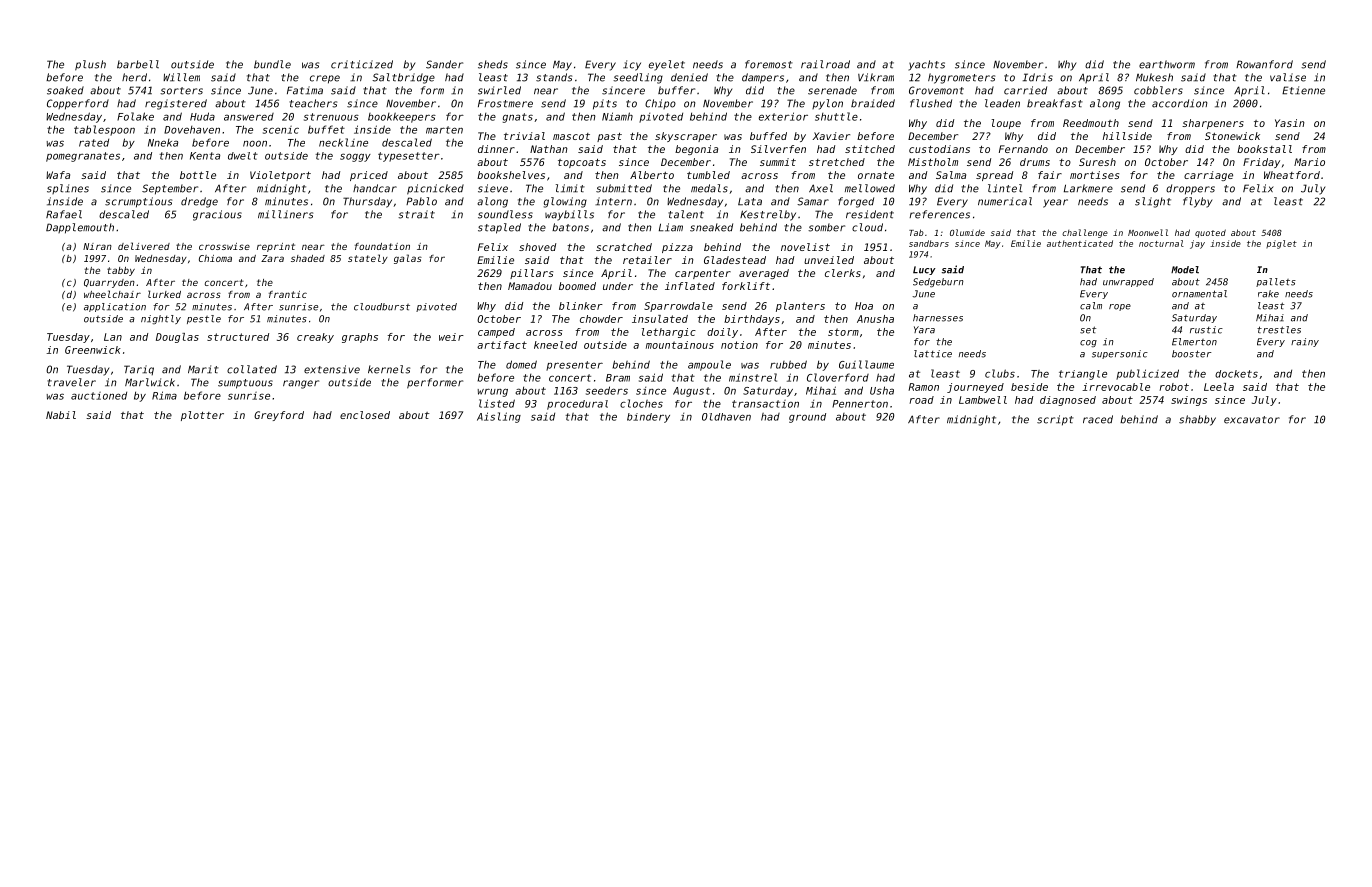 This page has height=887, width=1372. What do you see at coordinates (1309, 162) in the page?
I see `Mario` at bounding box center [1309, 162].
